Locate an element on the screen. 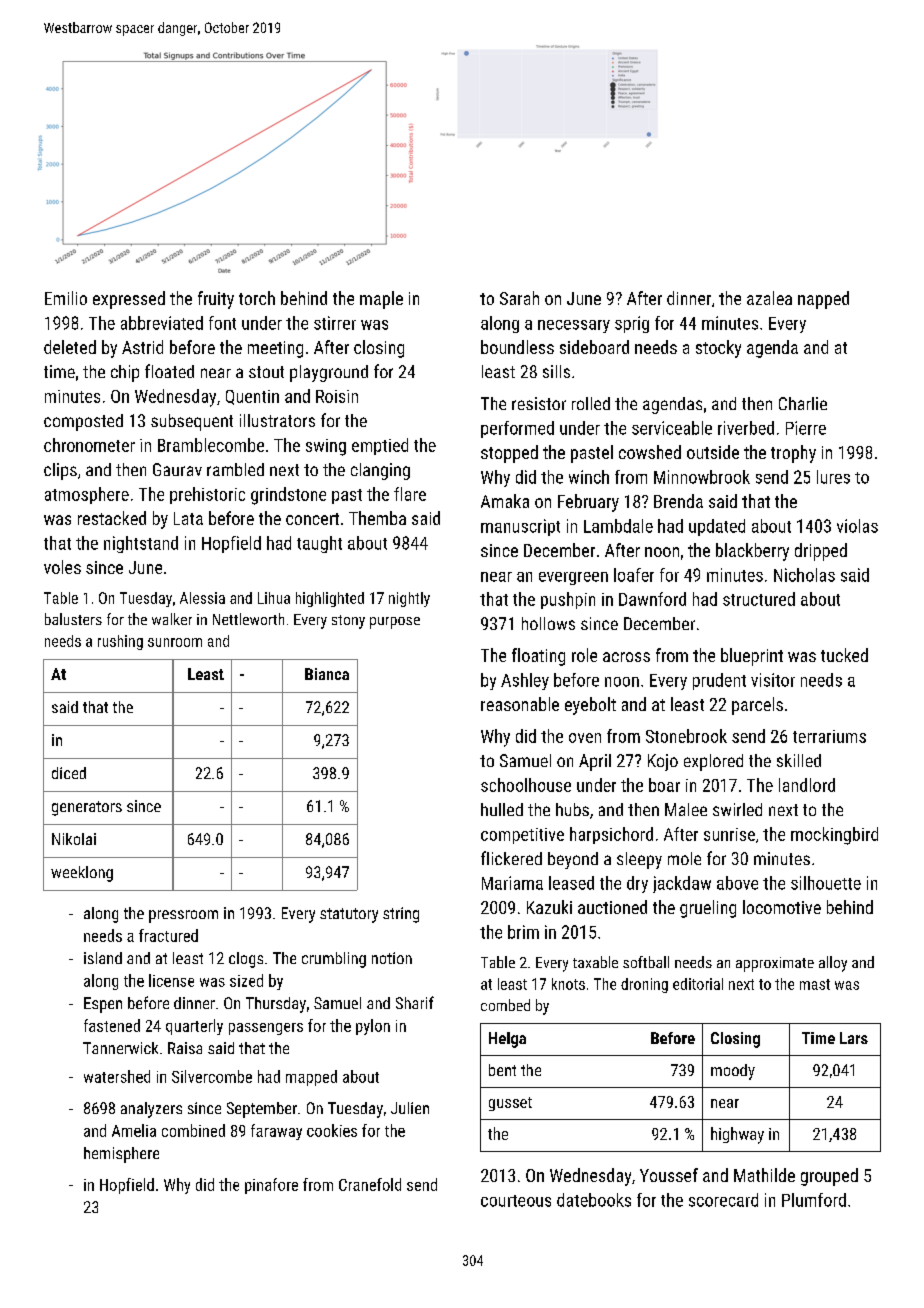  watershed is located at coordinates (117, 1076).
